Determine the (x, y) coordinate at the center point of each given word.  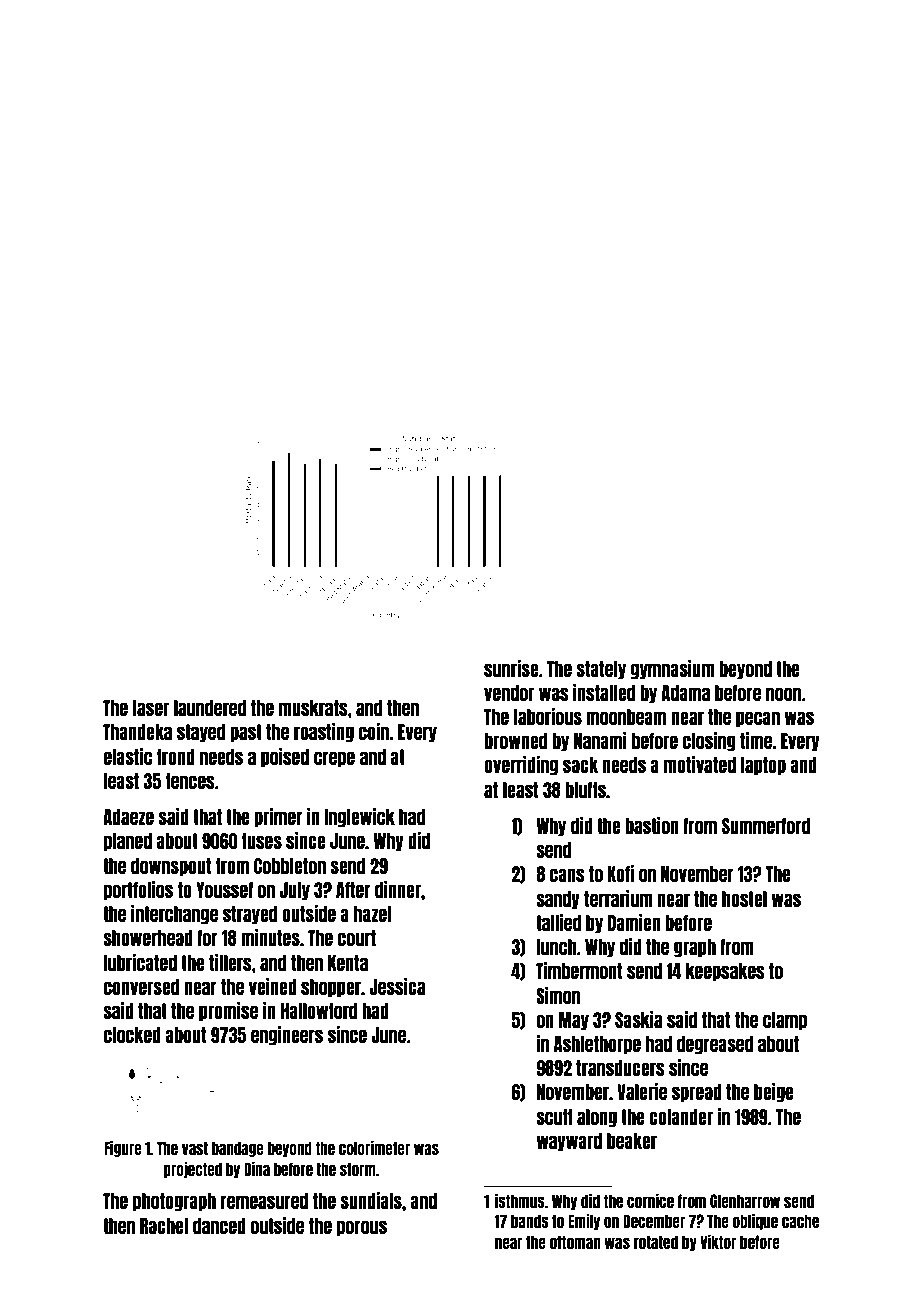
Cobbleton (290, 866)
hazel (372, 914)
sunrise (511, 668)
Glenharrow (745, 1201)
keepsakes (725, 972)
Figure (123, 1148)
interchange (174, 915)
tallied (558, 922)
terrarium (618, 898)
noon (784, 694)
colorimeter (374, 1147)
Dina (257, 1168)
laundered (210, 708)
